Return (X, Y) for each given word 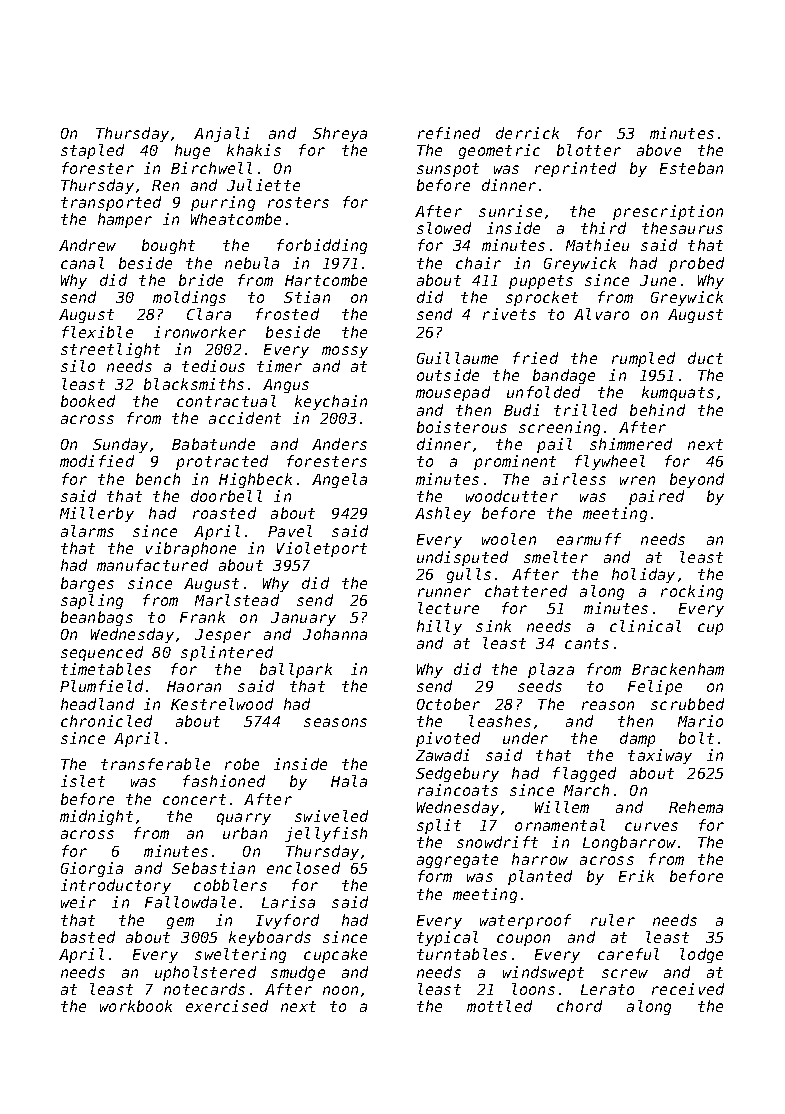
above (659, 150)
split (439, 826)
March (586, 790)
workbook (136, 1006)
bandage (564, 376)
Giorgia (92, 869)
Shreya (340, 134)
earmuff (589, 539)
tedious (213, 366)
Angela (339, 480)
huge (192, 151)
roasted (224, 513)
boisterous (462, 427)
